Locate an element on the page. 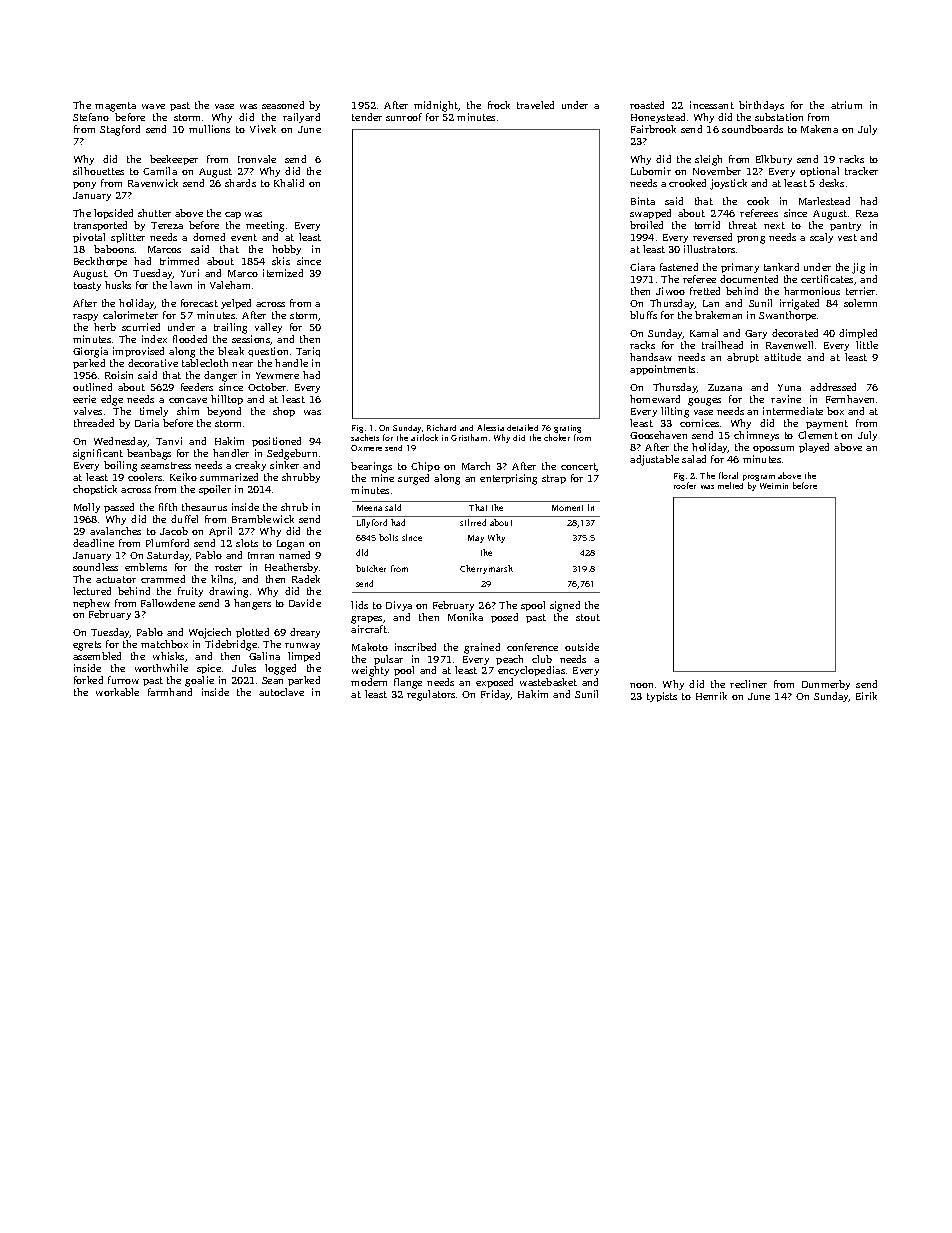  atrium is located at coordinates (846, 105).
